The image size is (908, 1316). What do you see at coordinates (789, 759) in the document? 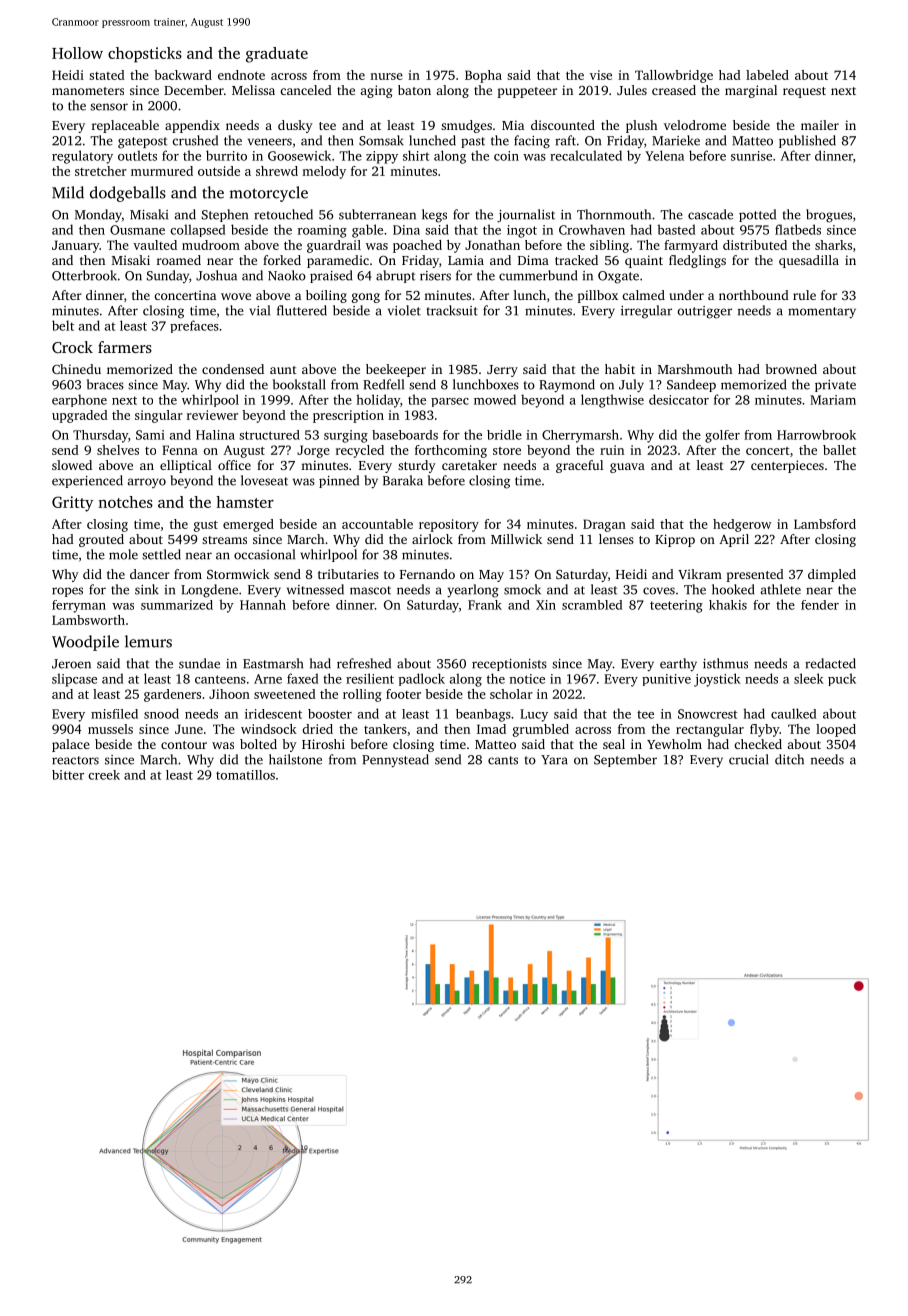
I see `ditch` at bounding box center [789, 759].
